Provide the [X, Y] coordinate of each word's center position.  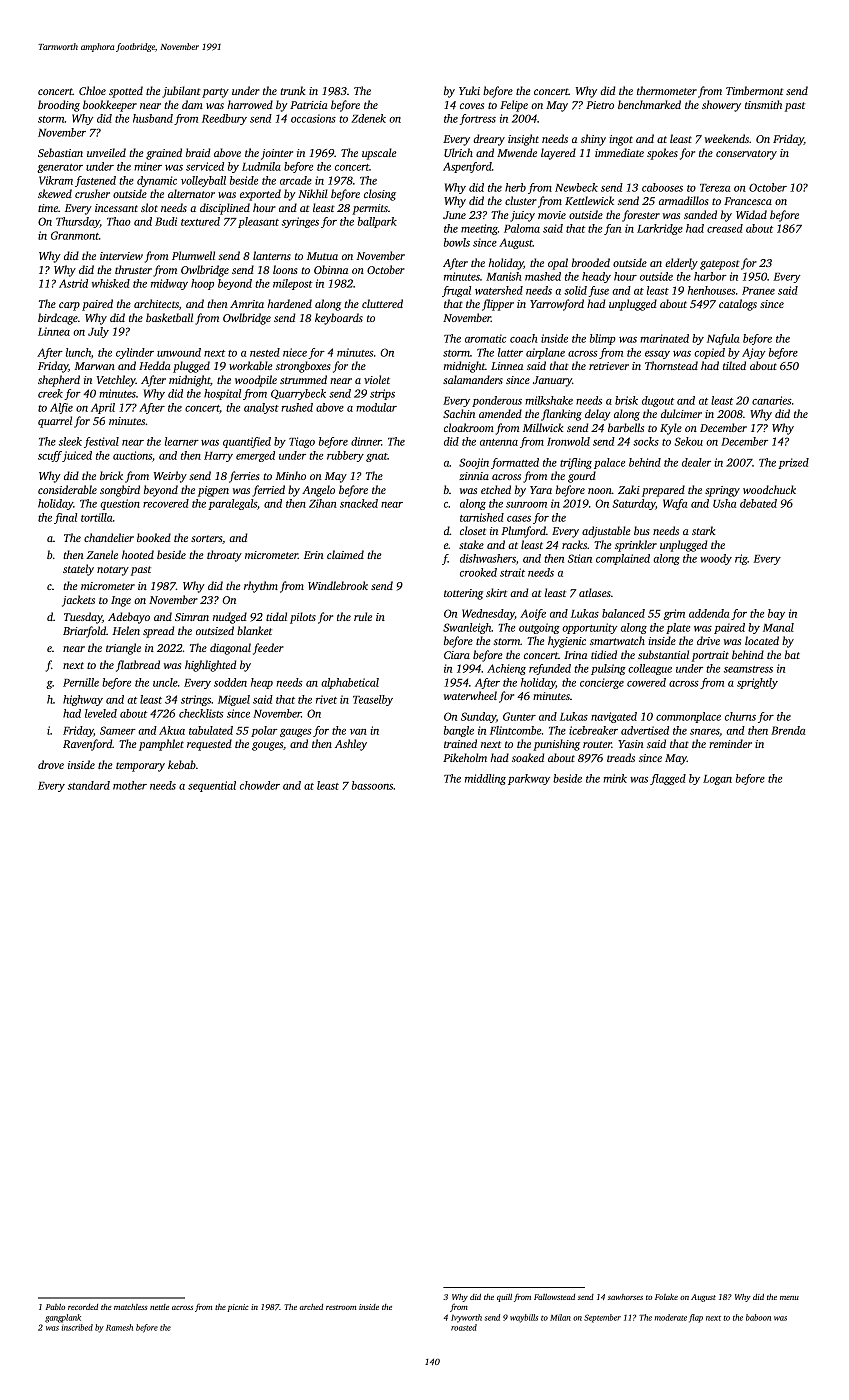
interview [121, 256]
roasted [464, 1327]
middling [485, 779]
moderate [671, 1317]
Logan [717, 780]
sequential [212, 786]
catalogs [738, 305]
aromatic [485, 338]
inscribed [77, 1327]
